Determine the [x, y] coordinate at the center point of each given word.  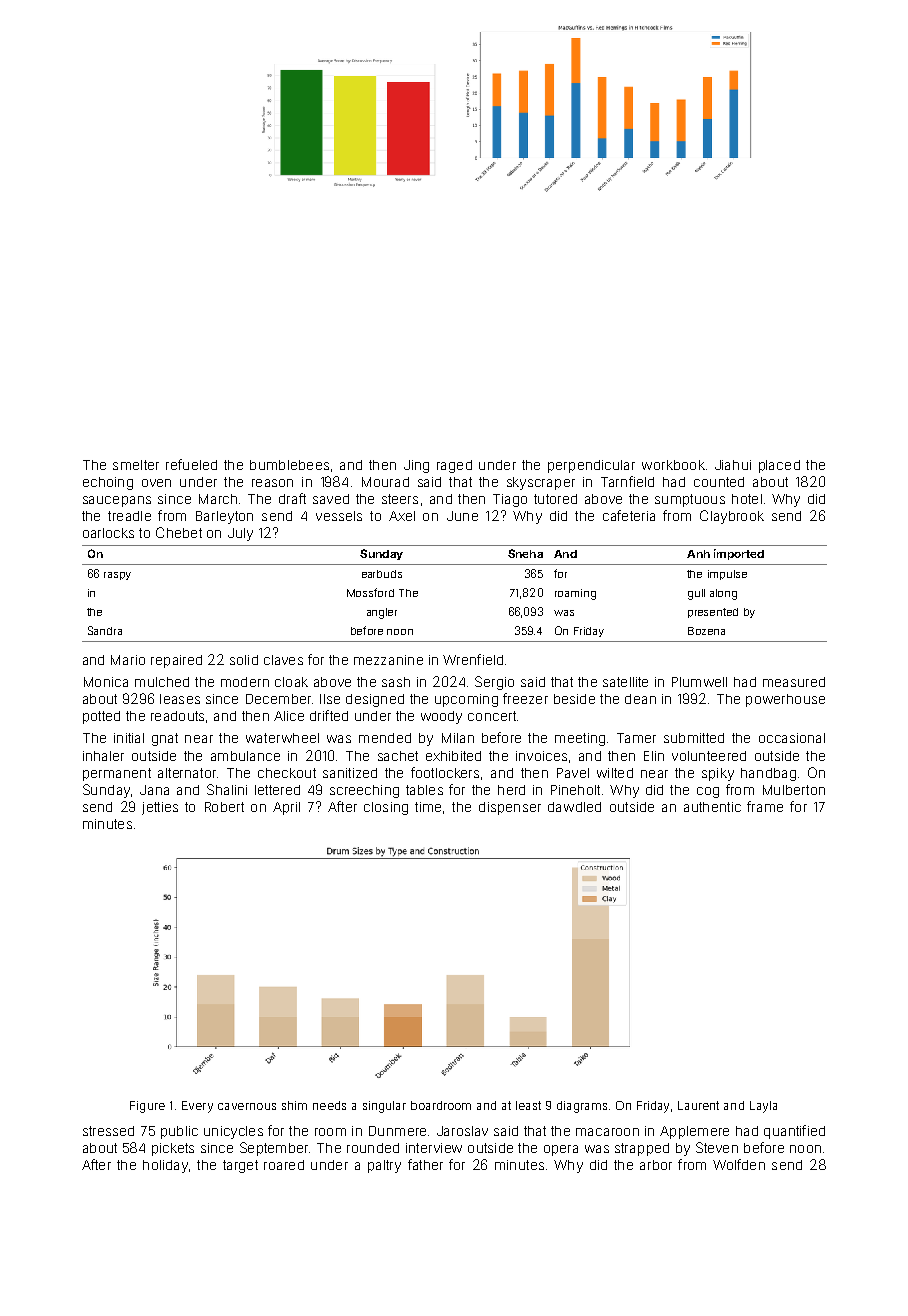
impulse [727, 575]
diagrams [582, 1107]
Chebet [179, 532]
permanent [117, 774]
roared [284, 1165]
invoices [541, 756]
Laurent [698, 1105]
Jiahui [733, 465]
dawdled [574, 807]
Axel [402, 516]
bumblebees [289, 465]
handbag [768, 774]
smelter [136, 465]
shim [294, 1105]
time [428, 807]
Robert [224, 807]
